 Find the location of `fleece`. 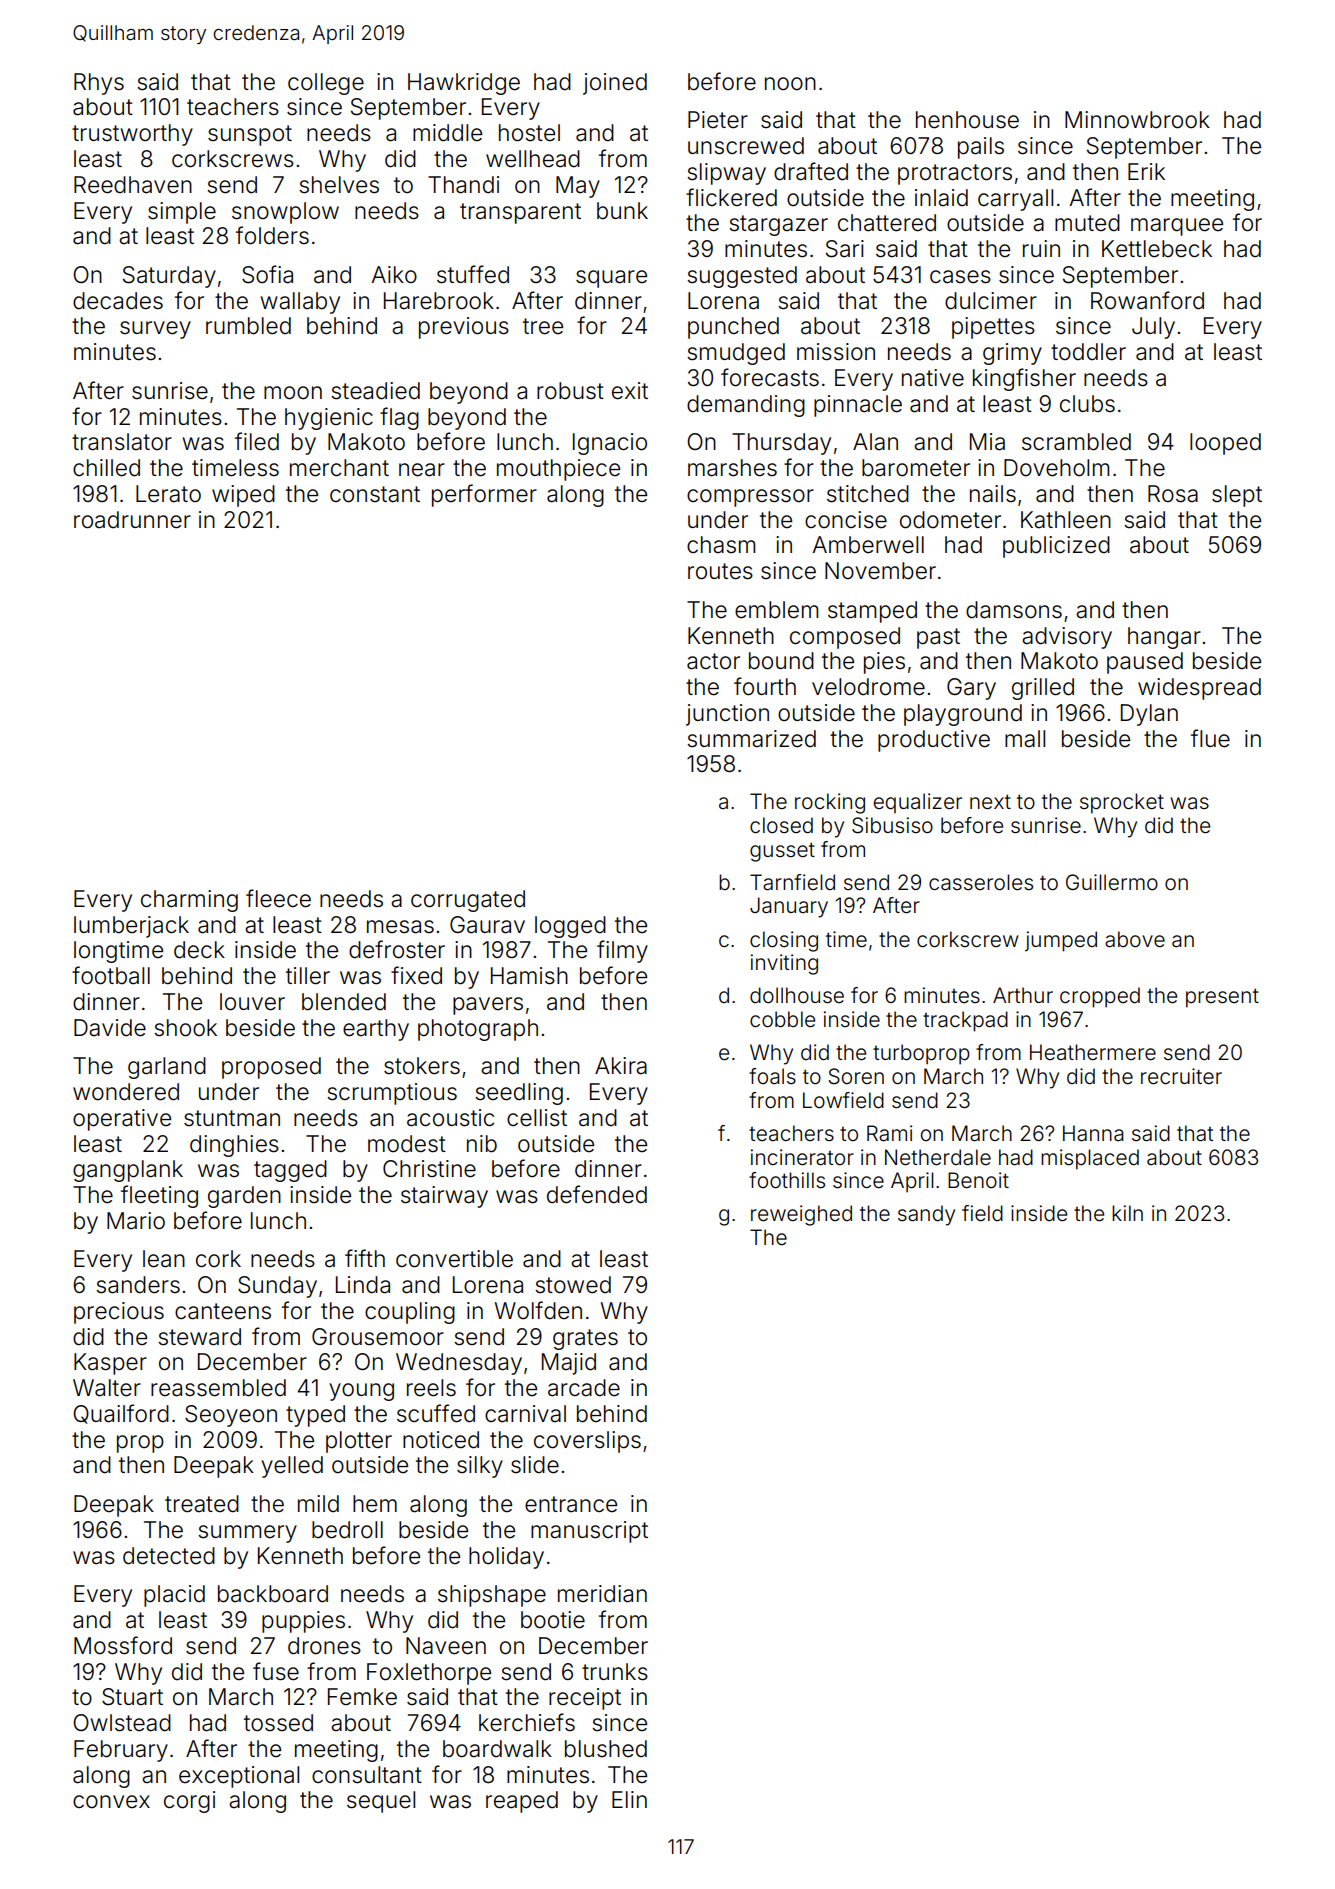

fleece is located at coordinates (278, 898).
